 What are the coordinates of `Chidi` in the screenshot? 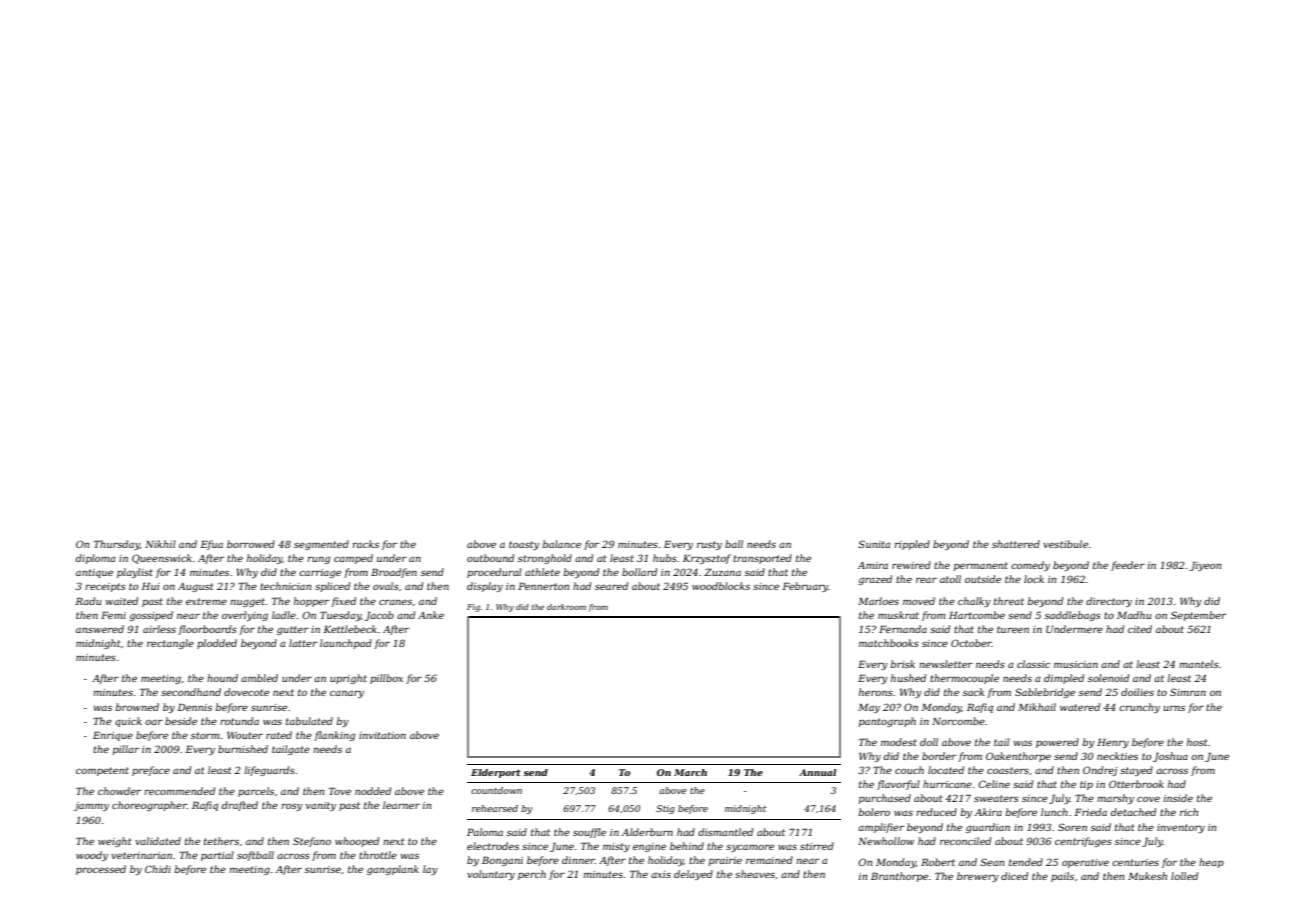 It's located at (158, 869).
